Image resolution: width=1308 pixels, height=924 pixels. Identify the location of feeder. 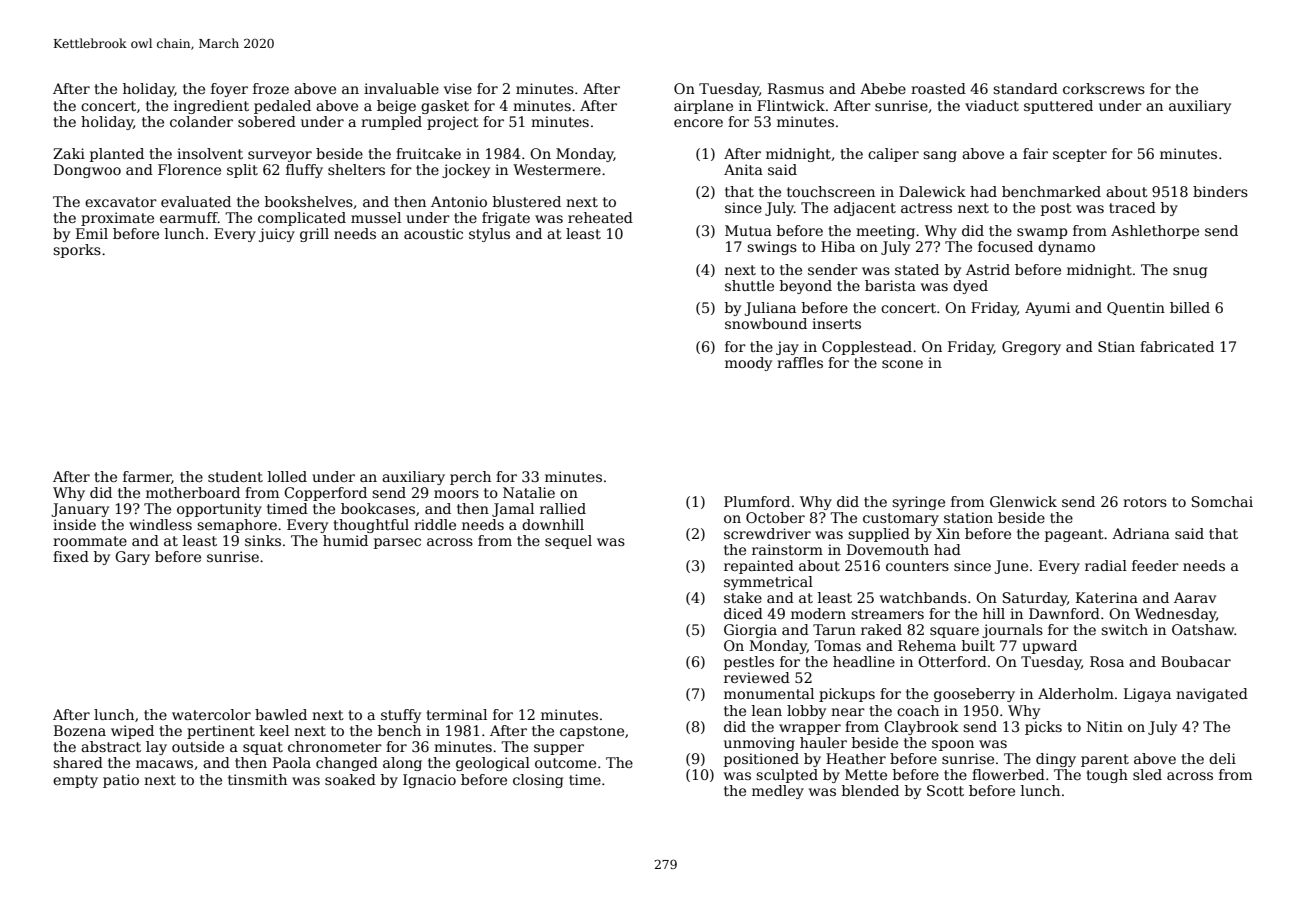
(1155, 565).
